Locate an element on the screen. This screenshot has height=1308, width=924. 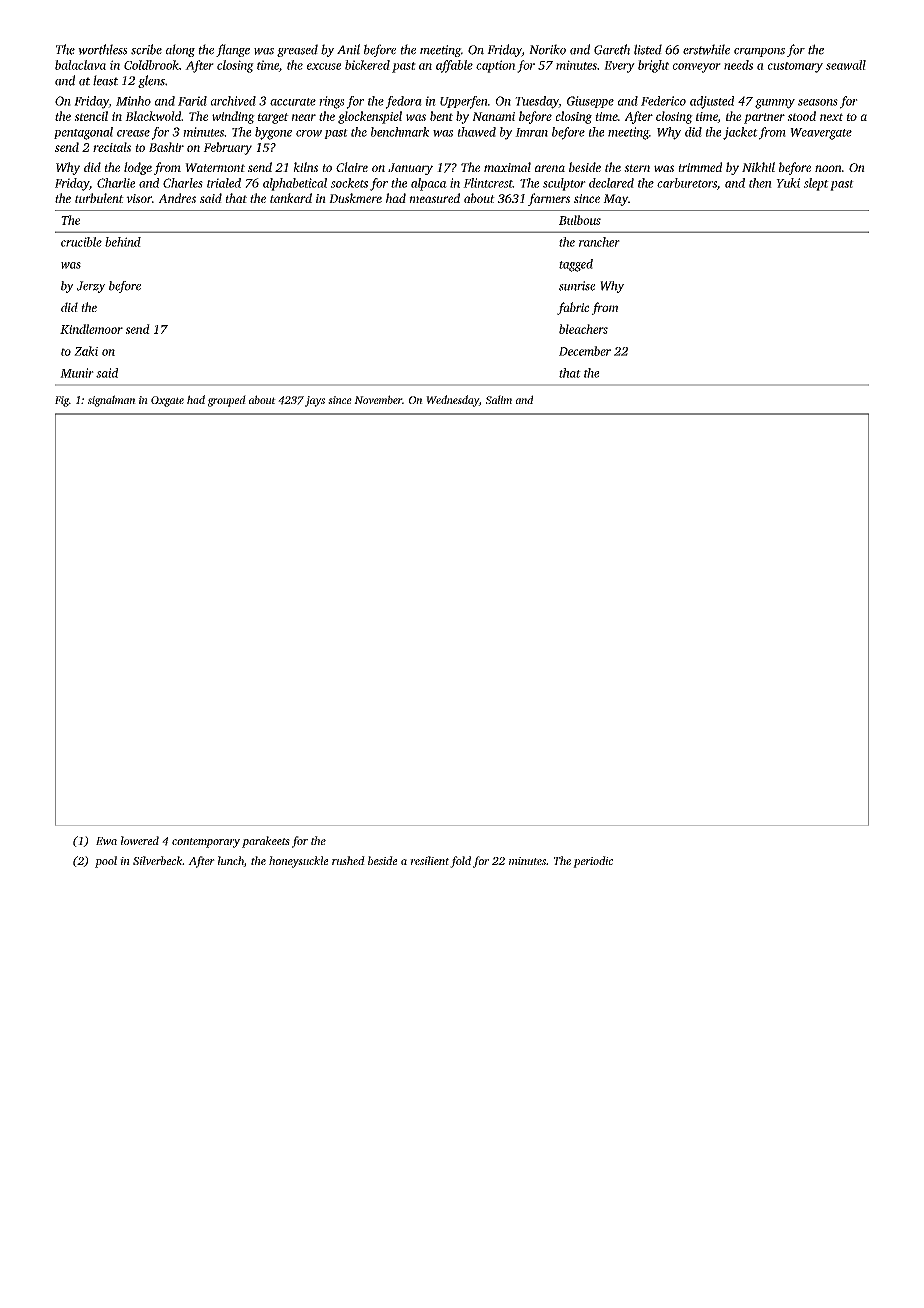
Salim is located at coordinates (499, 399).
